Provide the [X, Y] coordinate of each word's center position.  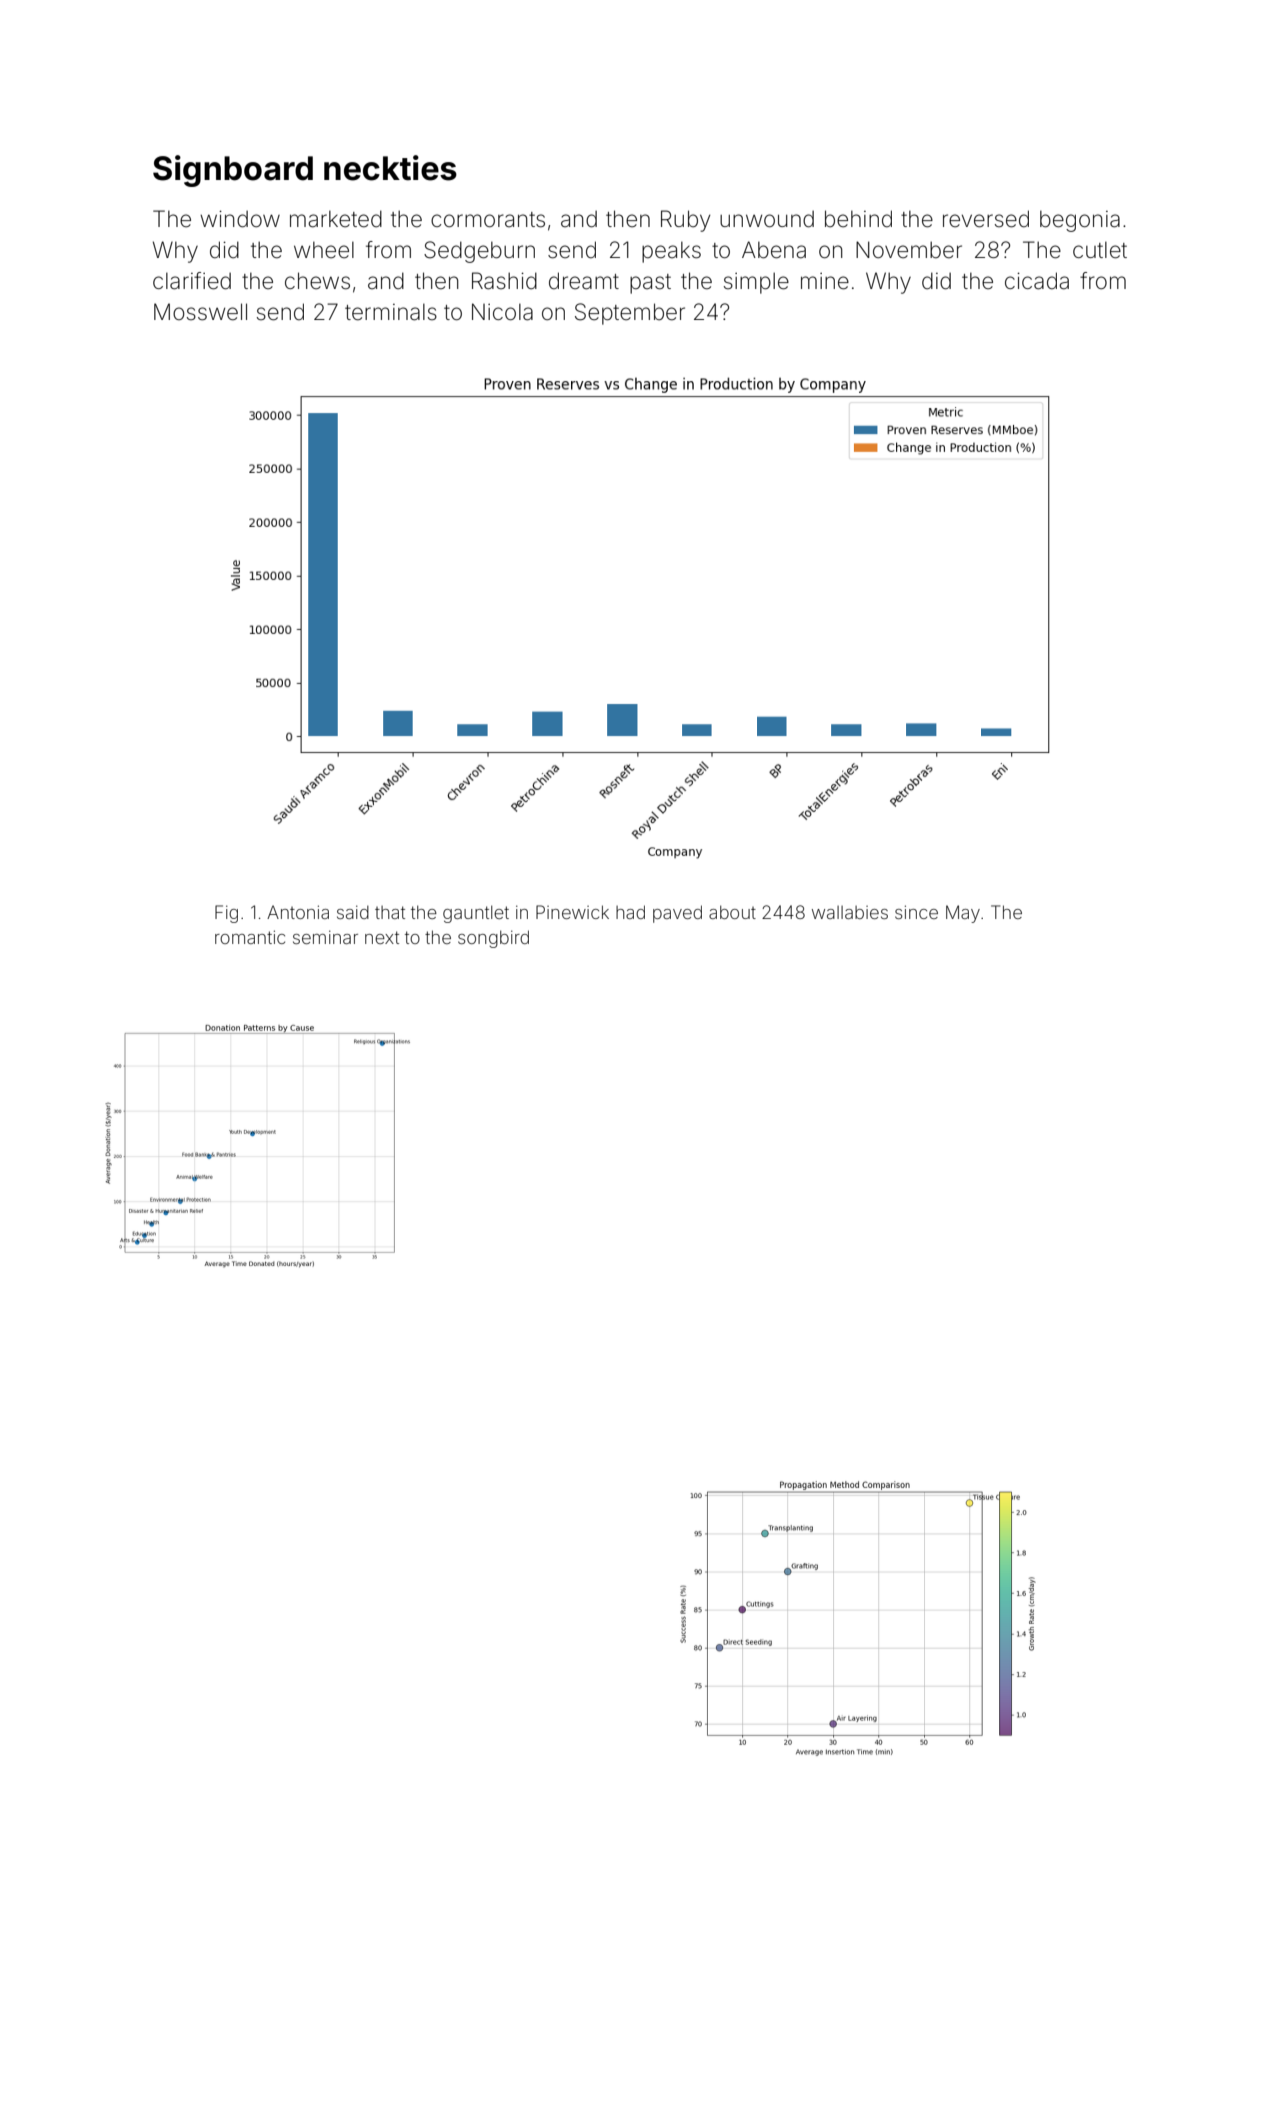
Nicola [502, 312]
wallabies [850, 912]
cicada [1037, 281]
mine [825, 281]
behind [858, 219]
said [353, 912]
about [732, 912]
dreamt [584, 281]
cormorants [488, 220]
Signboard [233, 171]
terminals [391, 312]
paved [677, 914]
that [390, 912]
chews [317, 281]
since [916, 912]
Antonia [298, 912]
